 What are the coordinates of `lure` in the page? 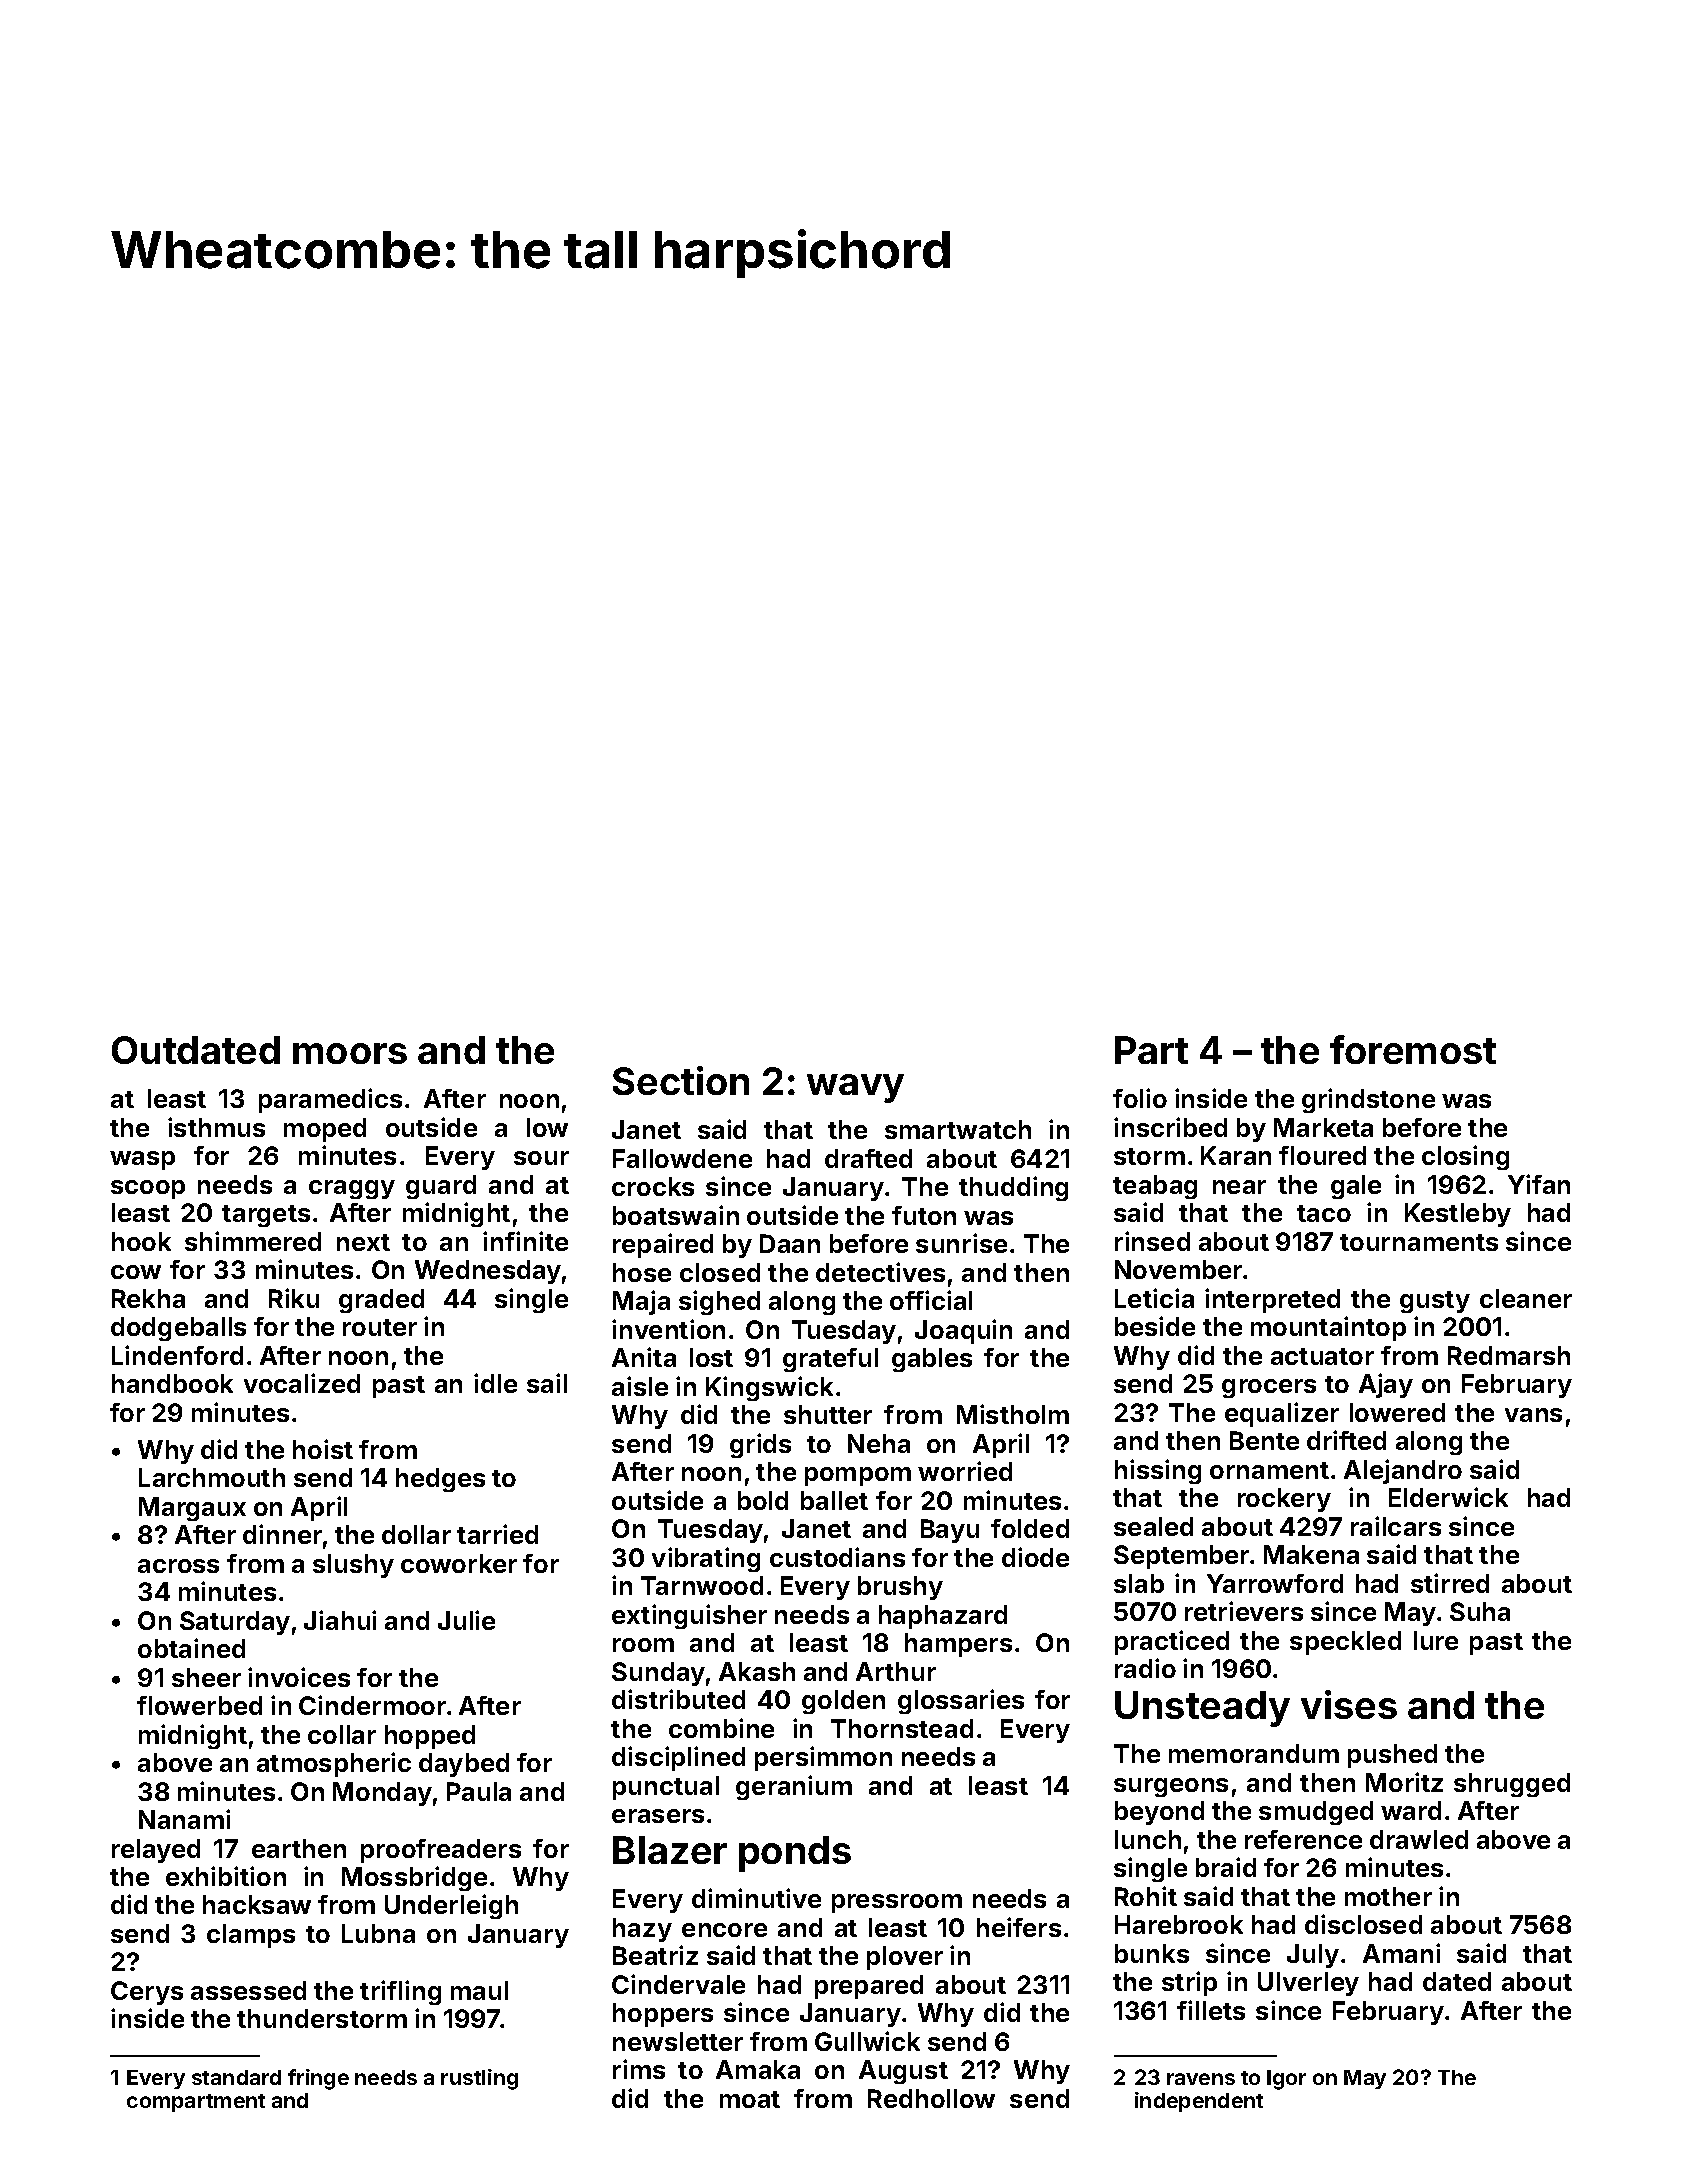 It's located at (1436, 1640).
